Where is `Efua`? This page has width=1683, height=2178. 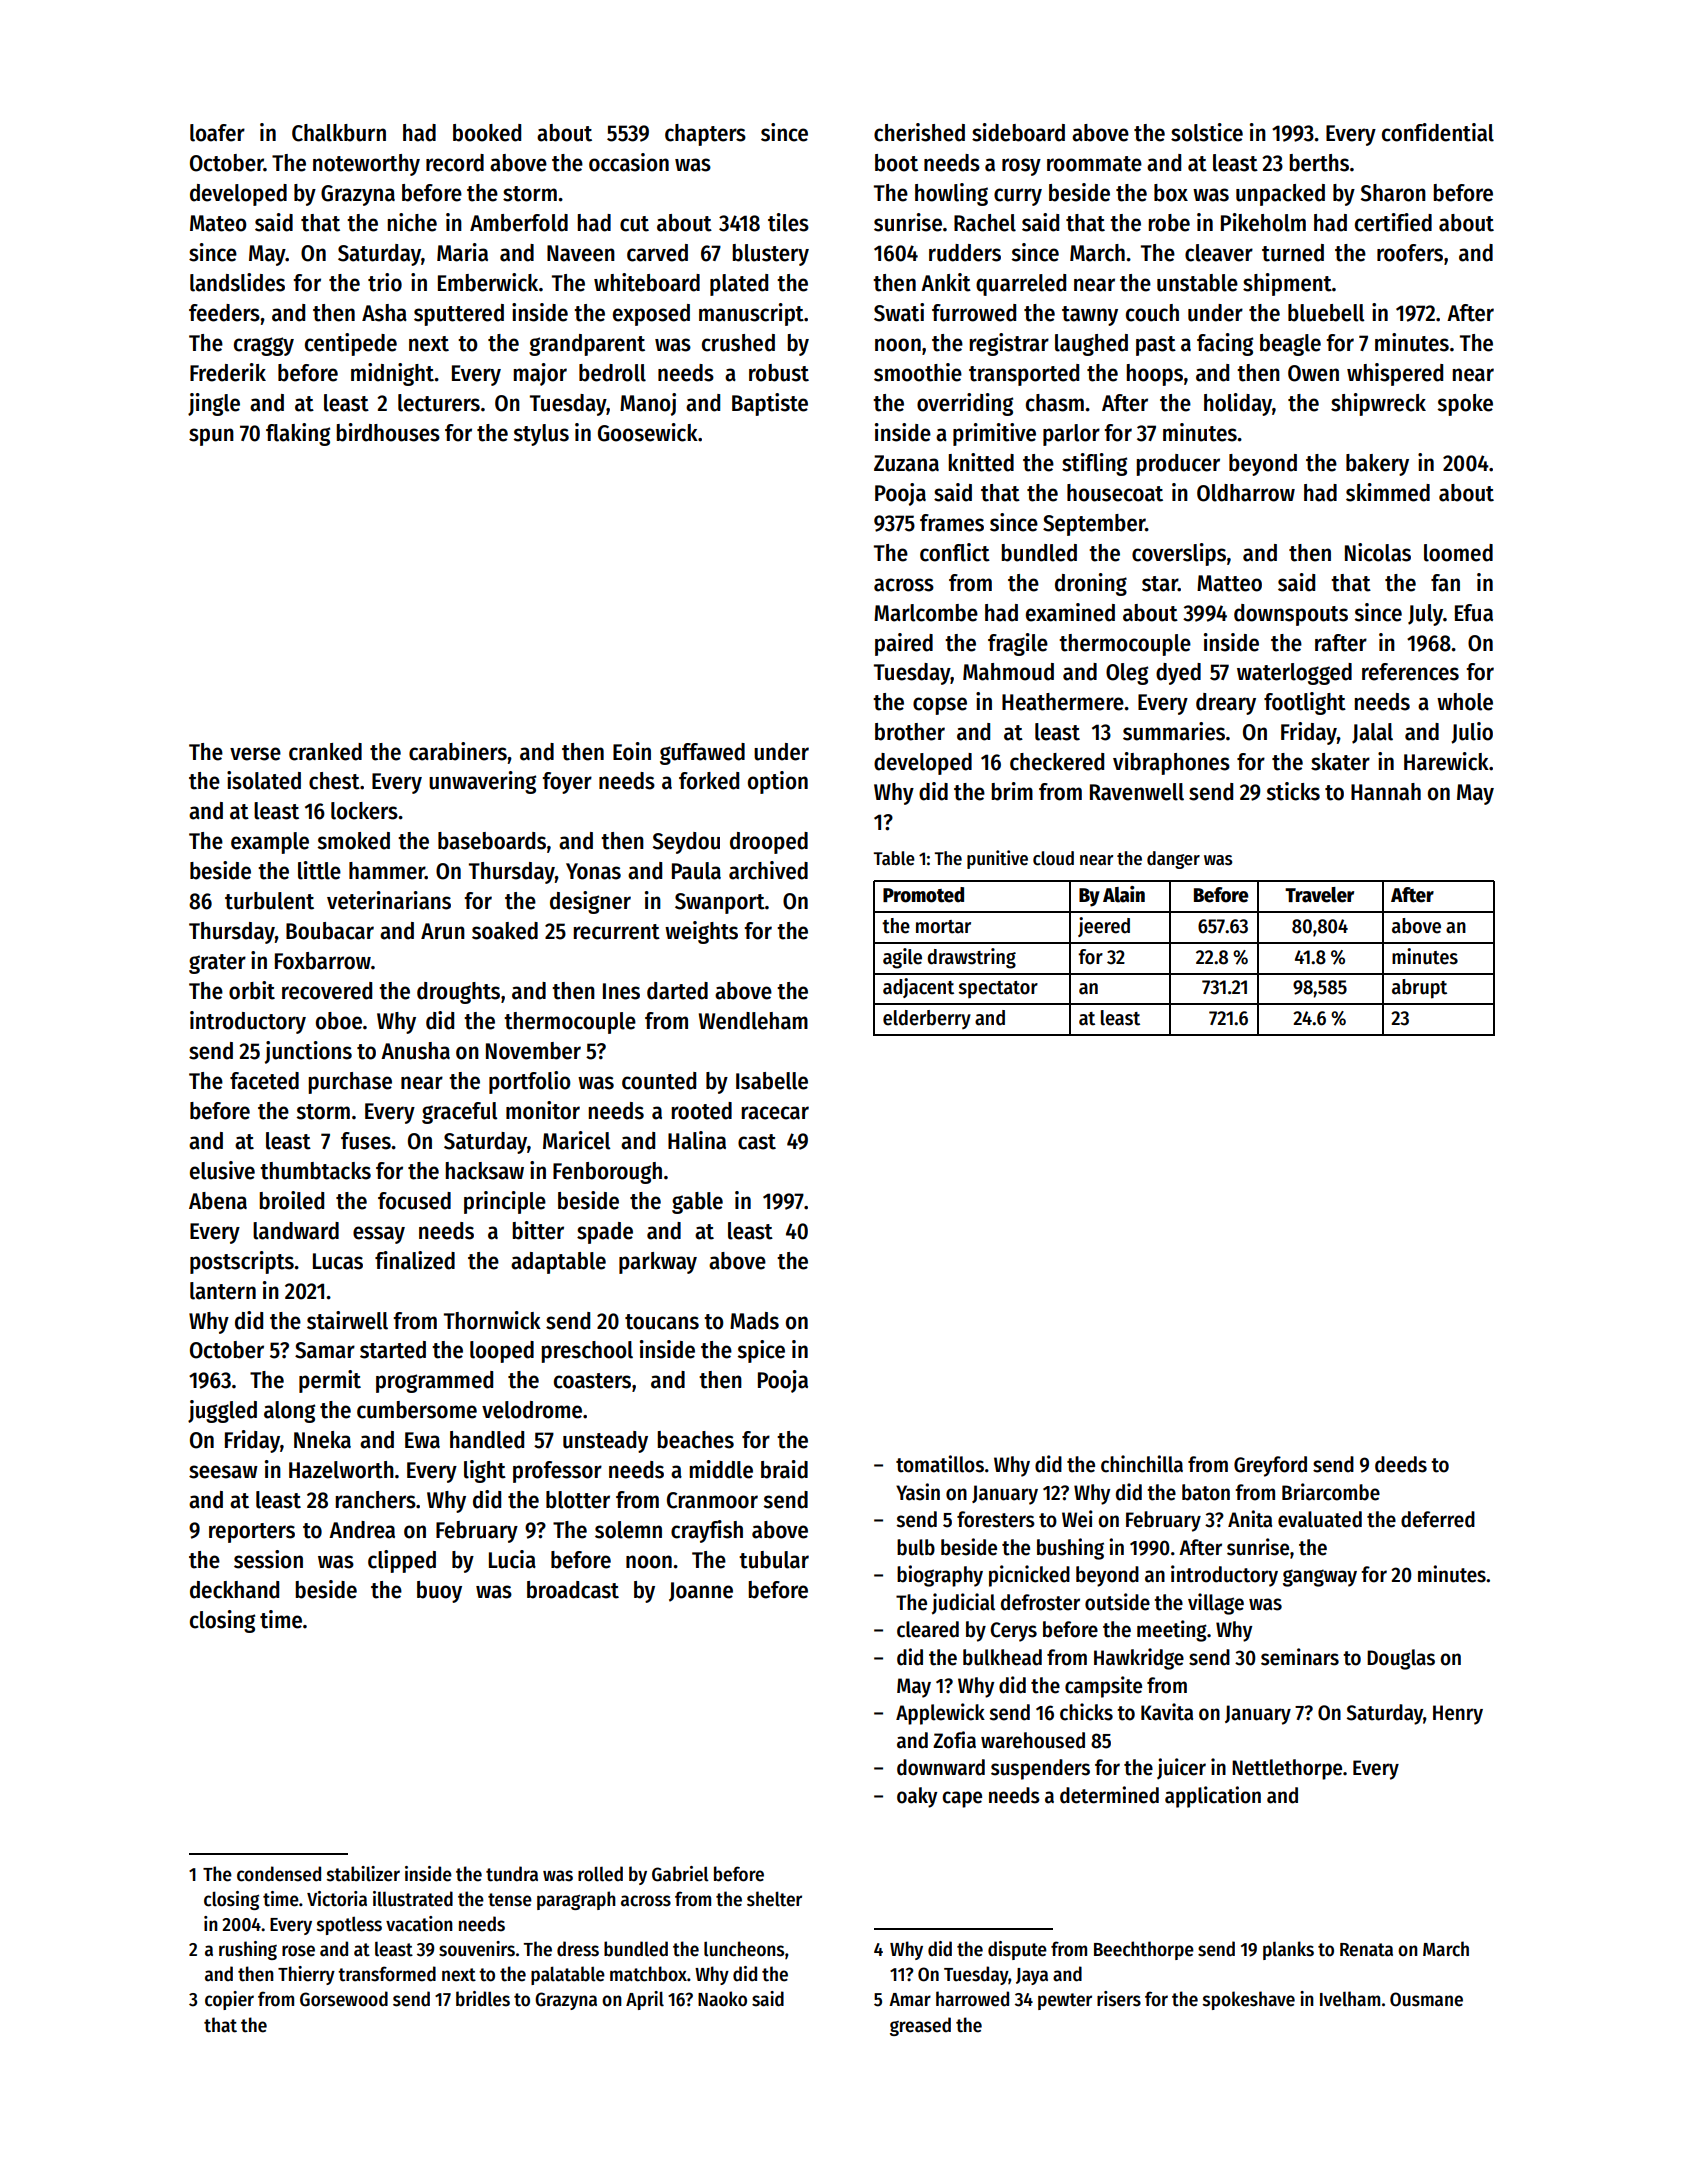 Efua is located at coordinates (1474, 613).
